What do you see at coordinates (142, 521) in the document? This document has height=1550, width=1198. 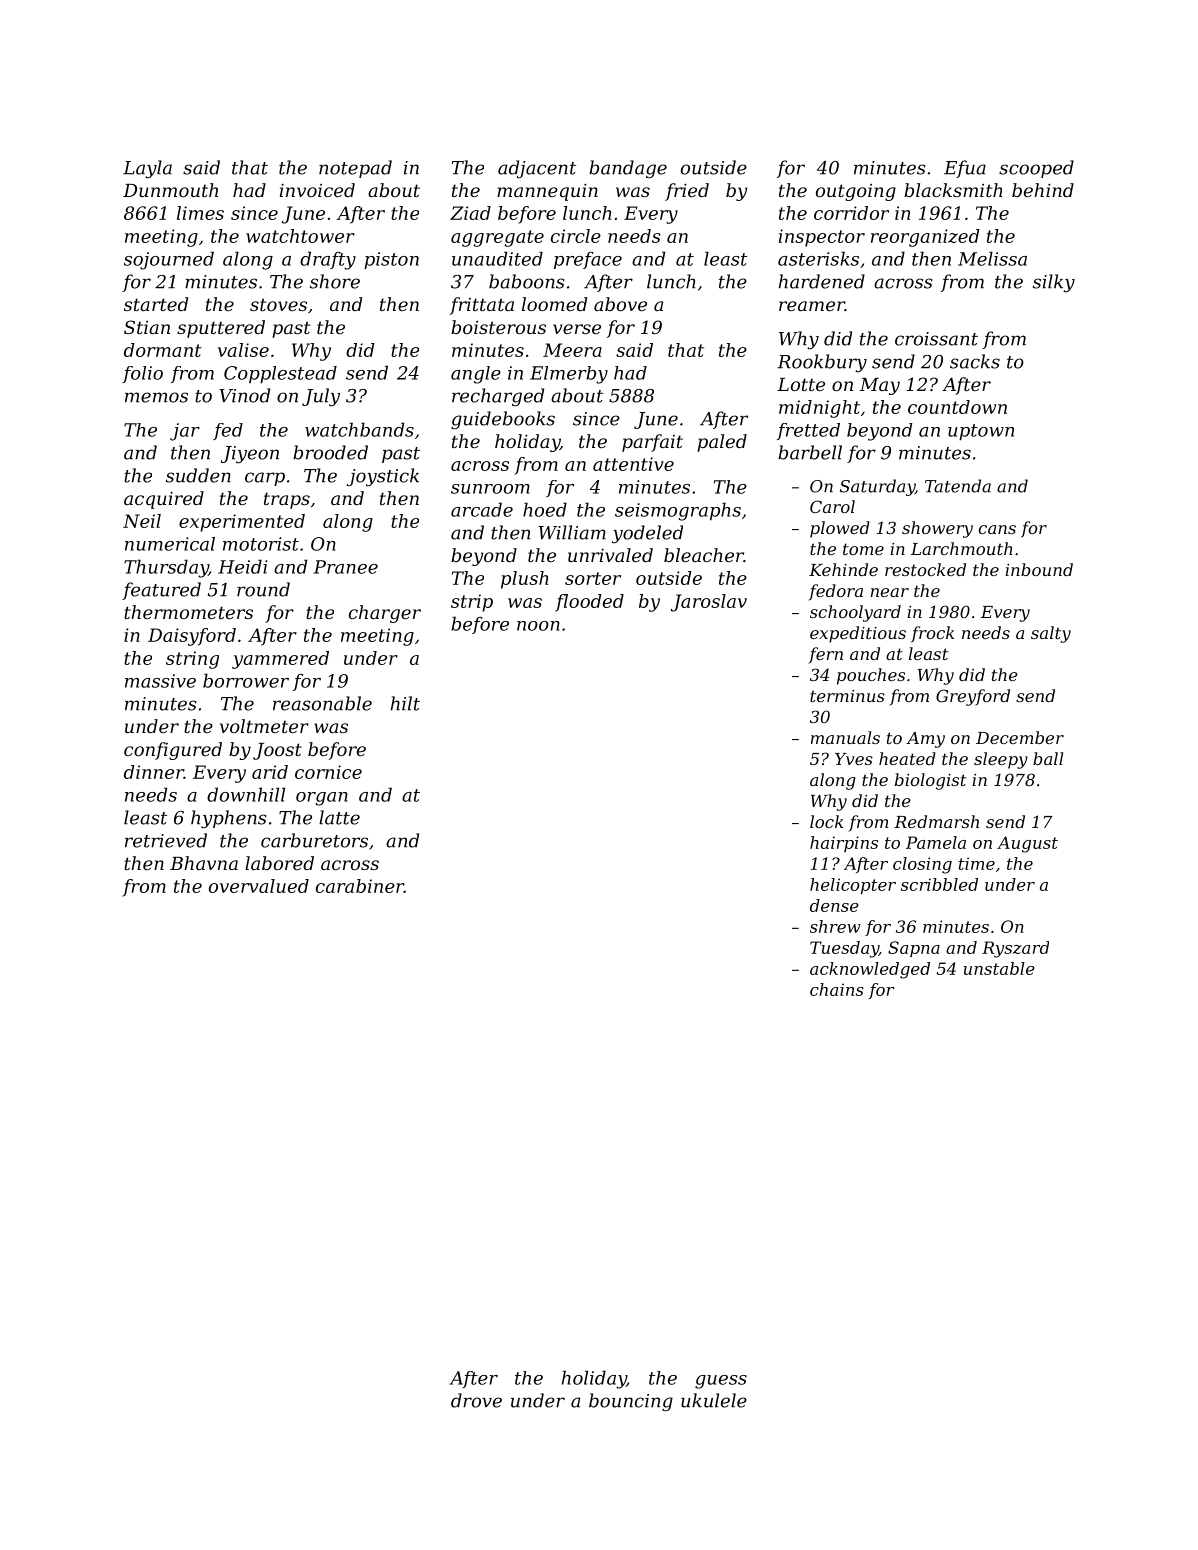 I see `Neil` at bounding box center [142, 521].
